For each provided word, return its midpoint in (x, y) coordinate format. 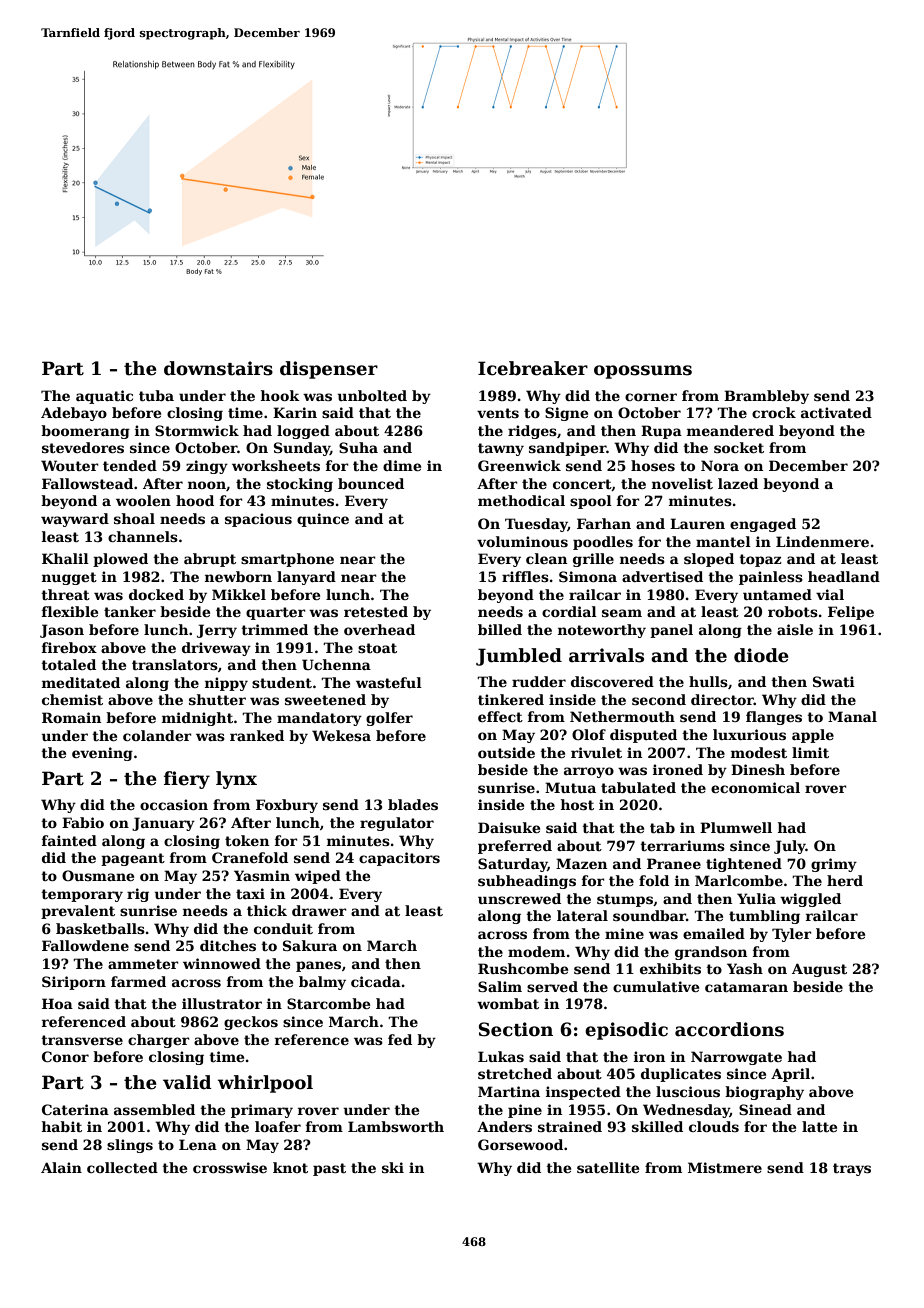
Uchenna (336, 664)
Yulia (756, 898)
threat (65, 594)
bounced (371, 483)
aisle (795, 629)
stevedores (83, 447)
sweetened (325, 699)
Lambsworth (396, 1126)
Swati (834, 681)
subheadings (527, 882)
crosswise (230, 1167)
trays (852, 1169)
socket (739, 447)
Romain (71, 717)
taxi (250, 893)
